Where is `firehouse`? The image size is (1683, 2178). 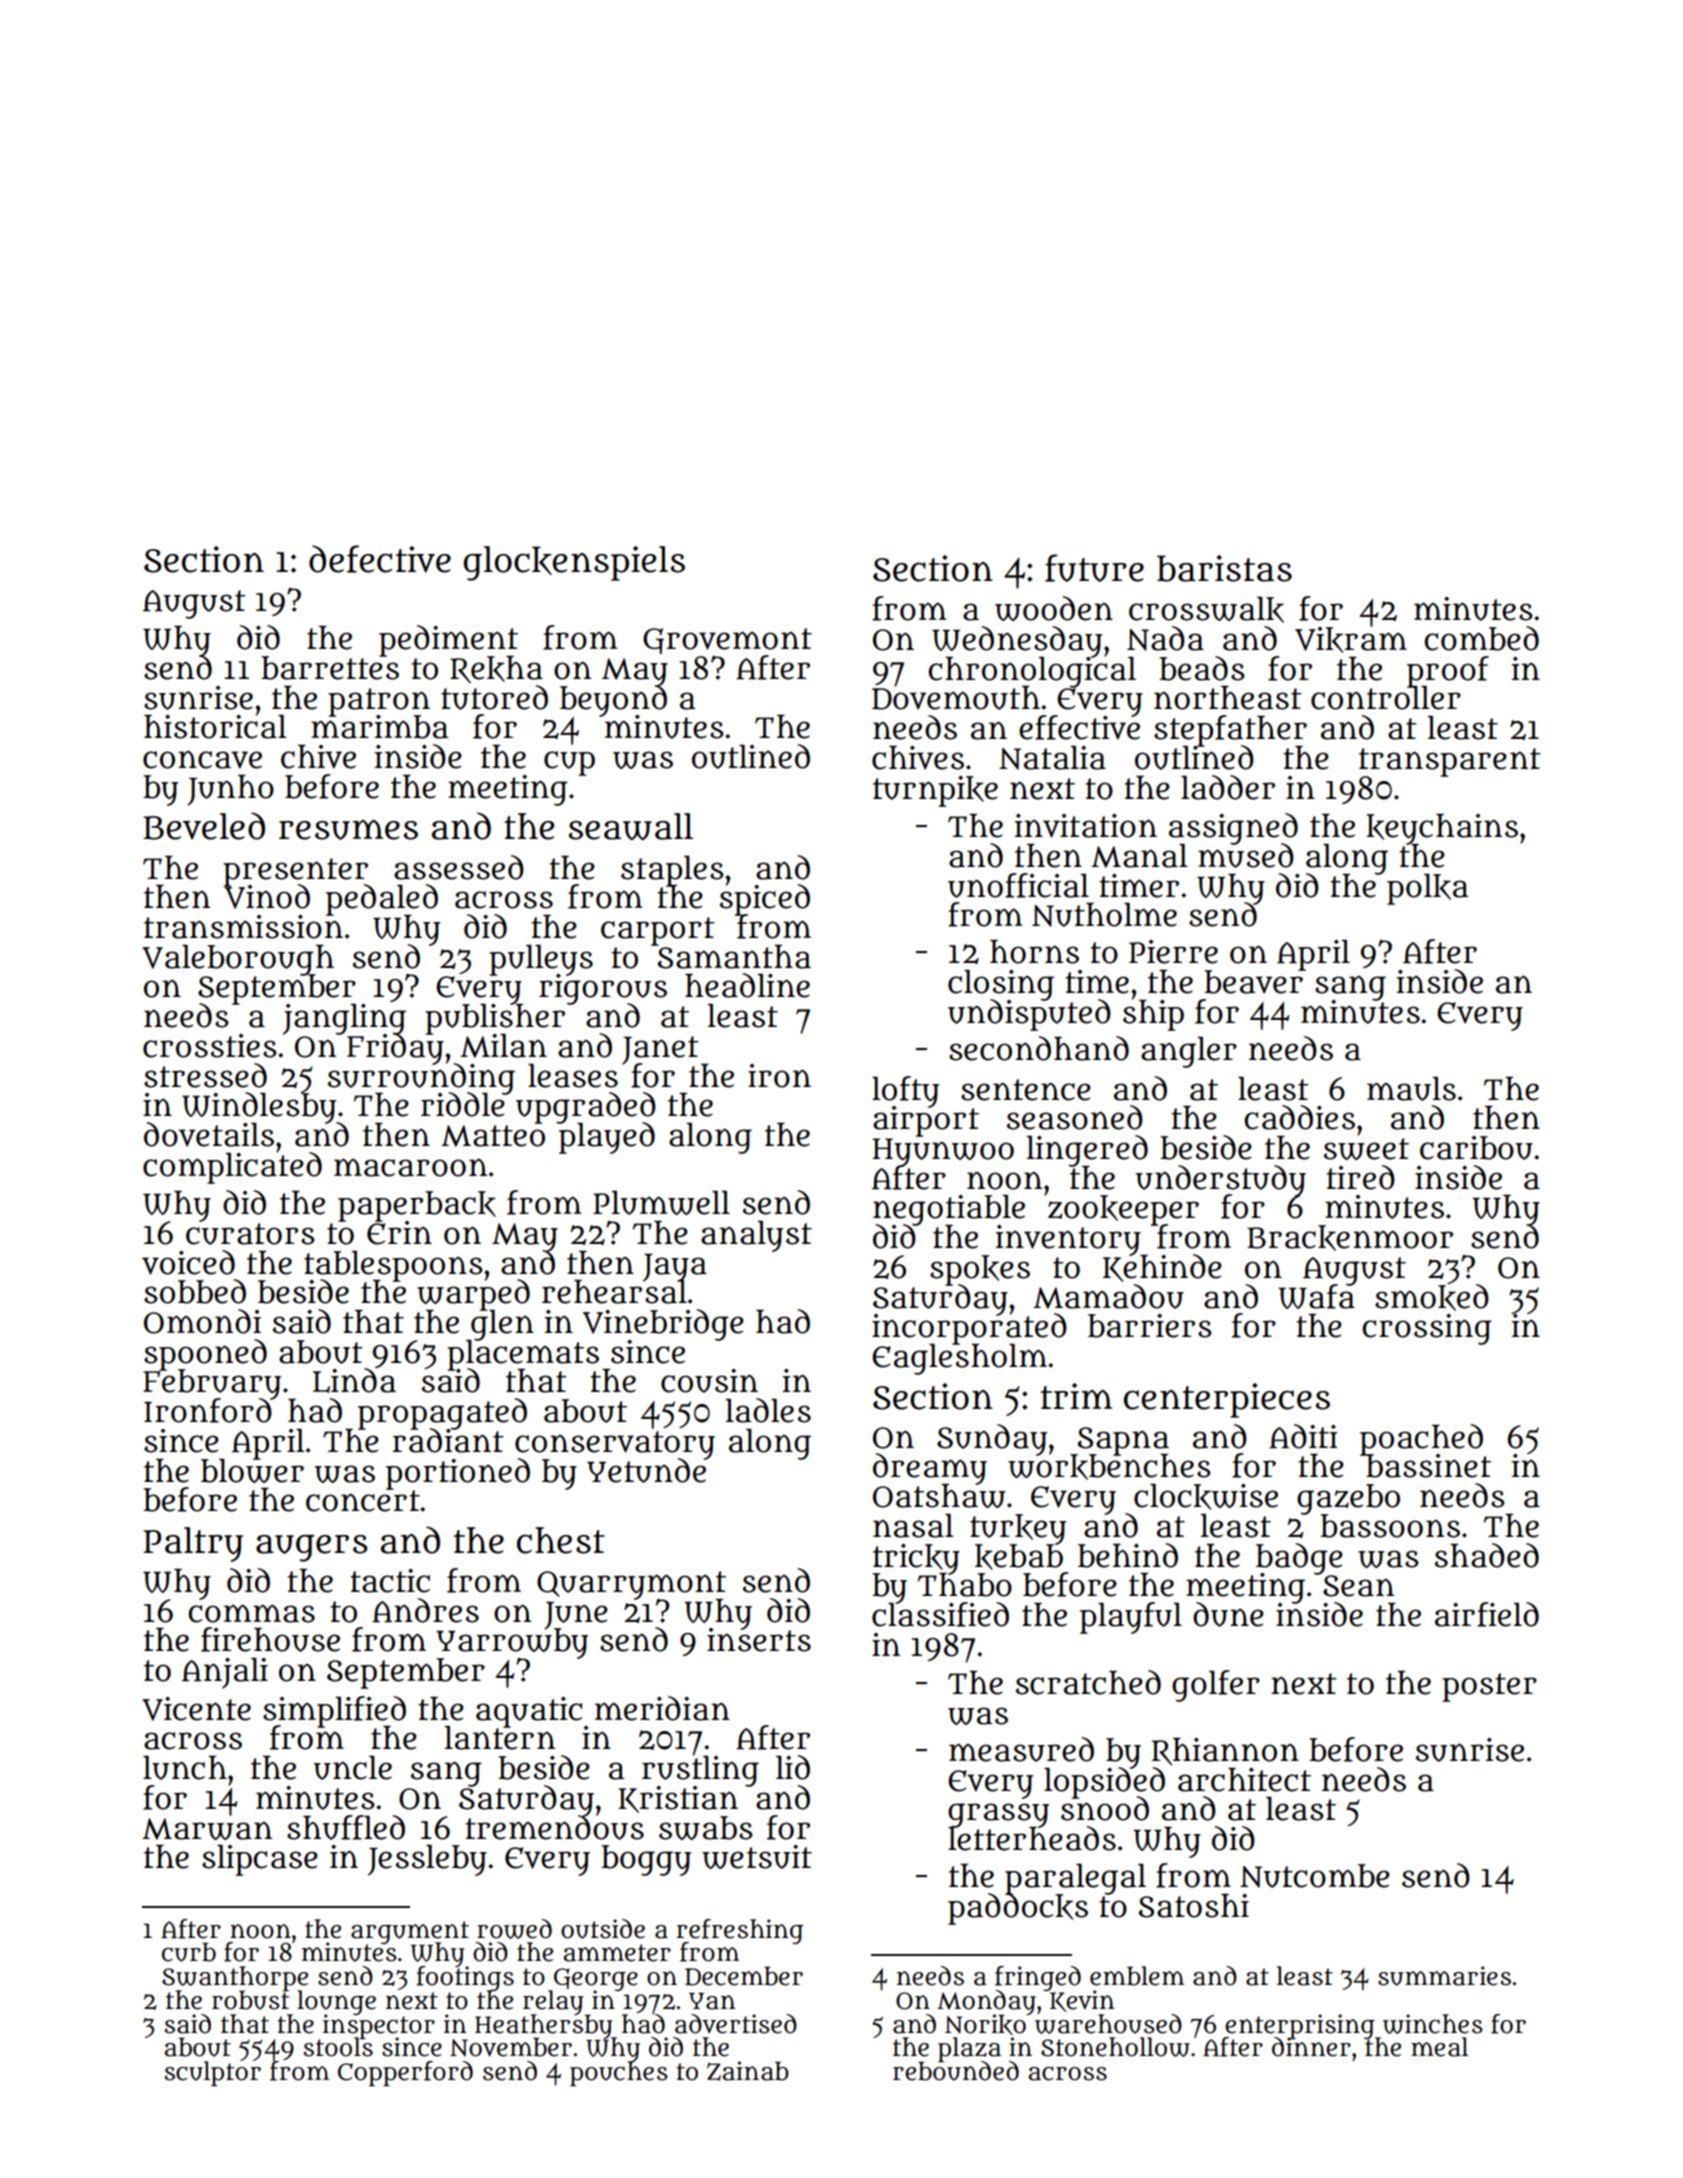 firehouse is located at coordinates (270, 1639).
